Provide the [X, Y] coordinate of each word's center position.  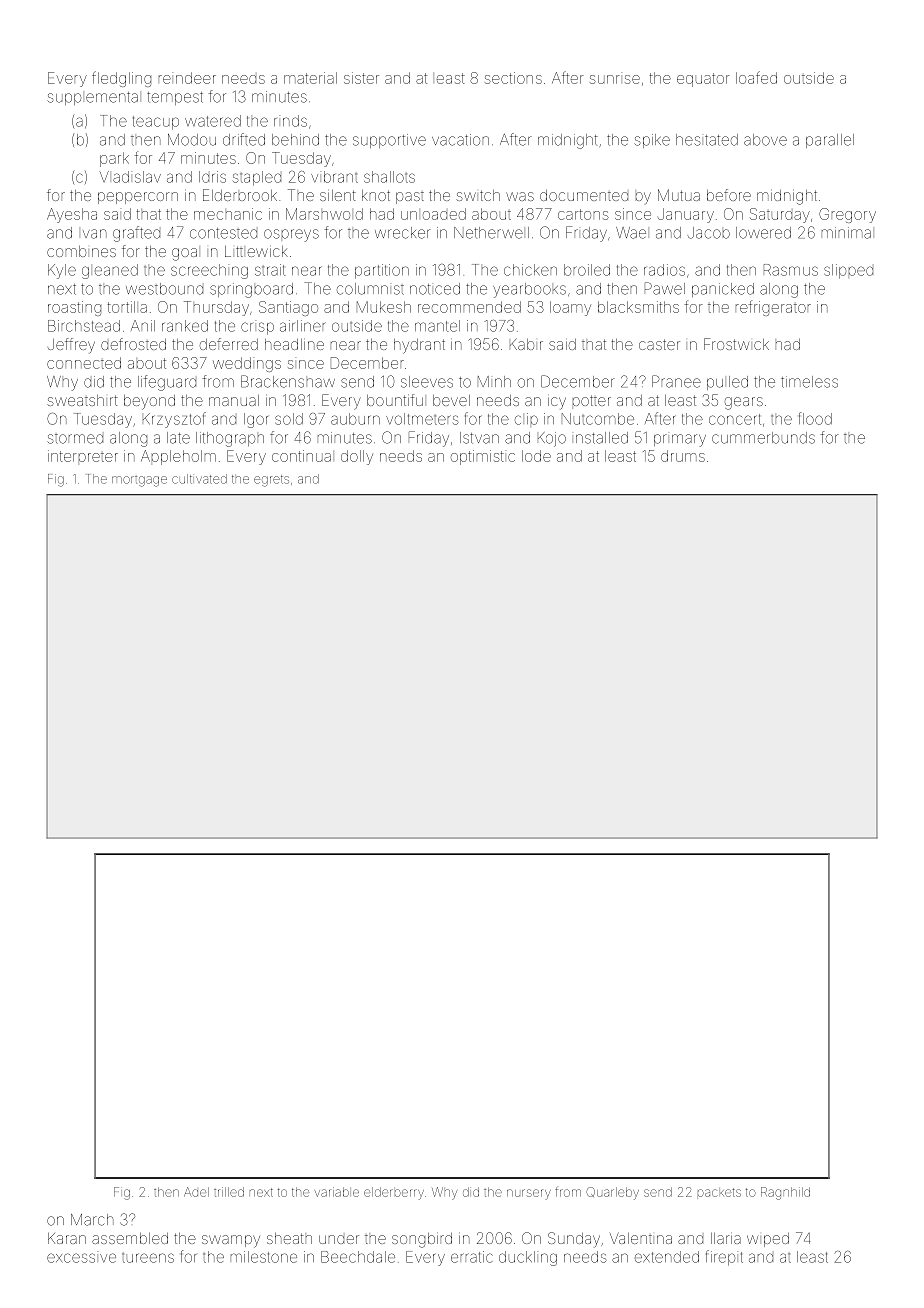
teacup [156, 123]
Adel [196, 1192]
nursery [529, 1194]
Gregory [847, 215]
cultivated [199, 479]
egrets [271, 481]
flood [815, 418]
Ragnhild [785, 1193]
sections [513, 78]
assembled [130, 1238]
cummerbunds [763, 438]
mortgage [139, 481]
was [520, 196]
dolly [357, 457]
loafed [756, 77]
